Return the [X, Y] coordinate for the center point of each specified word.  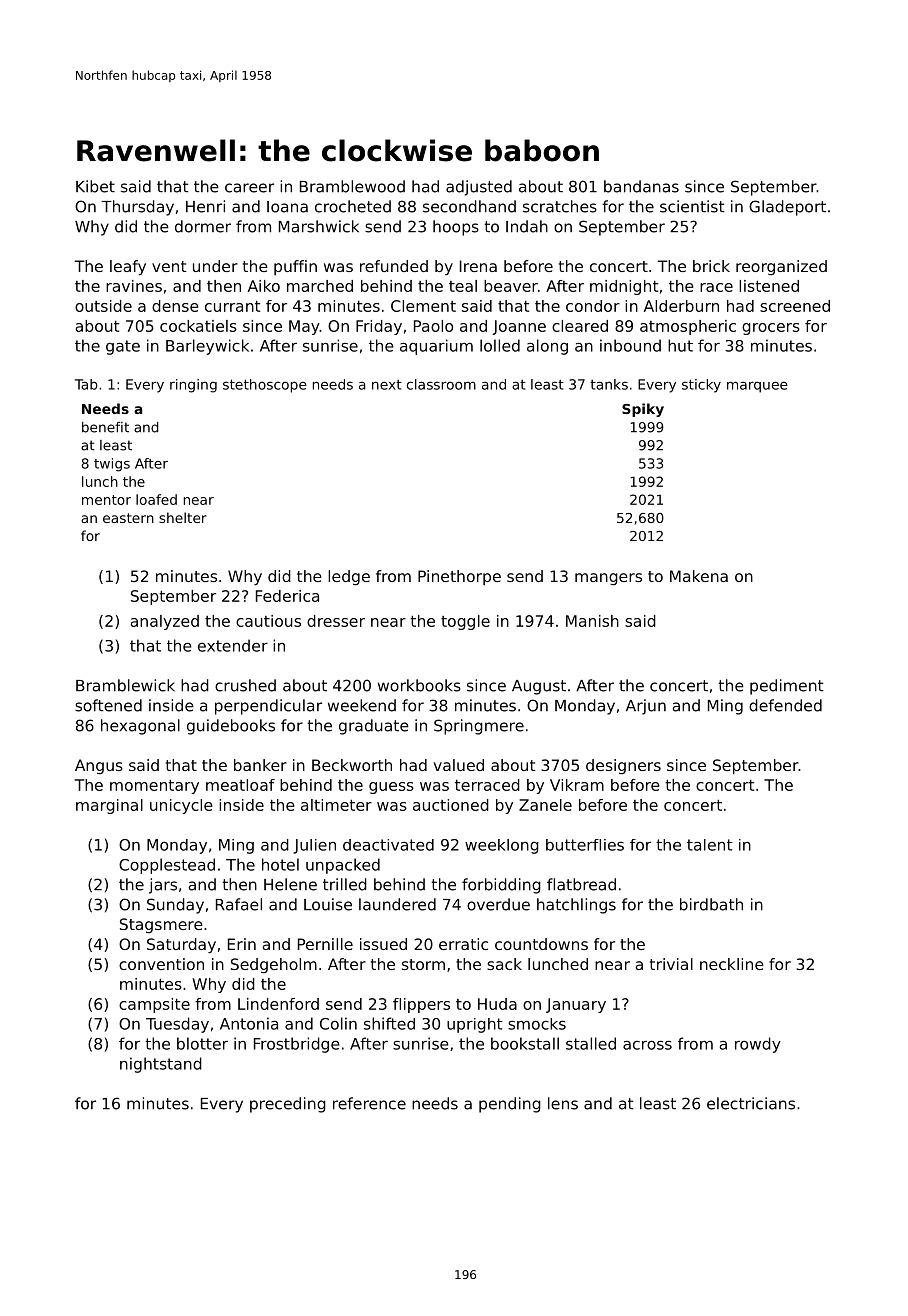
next [387, 385]
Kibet [95, 186]
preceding [288, 1105]
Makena [699, 576]
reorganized [781, 267]
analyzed [164, 622]
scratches [560, 206]
